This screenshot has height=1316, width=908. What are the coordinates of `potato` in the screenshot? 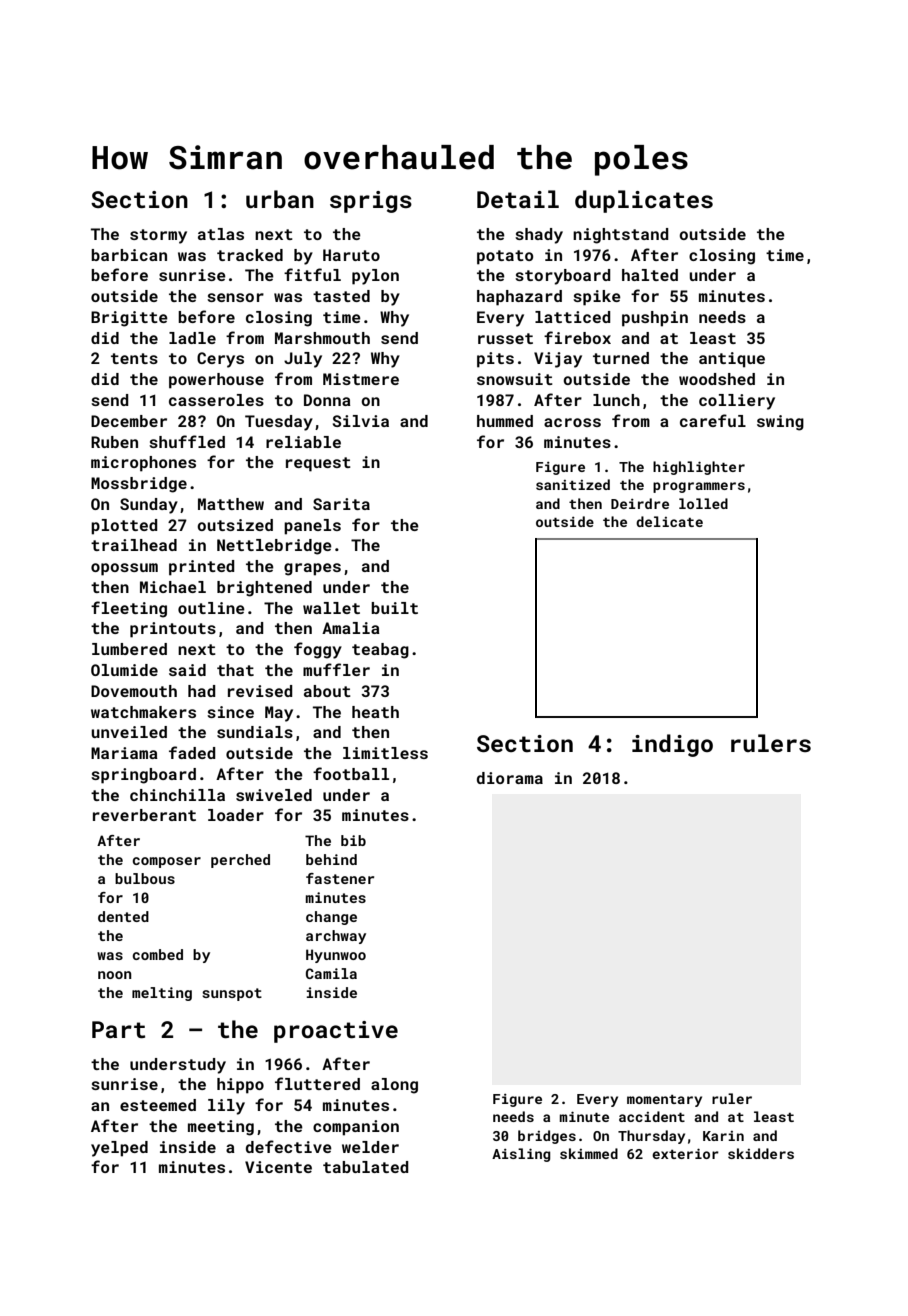 It's located at (505, 257).
